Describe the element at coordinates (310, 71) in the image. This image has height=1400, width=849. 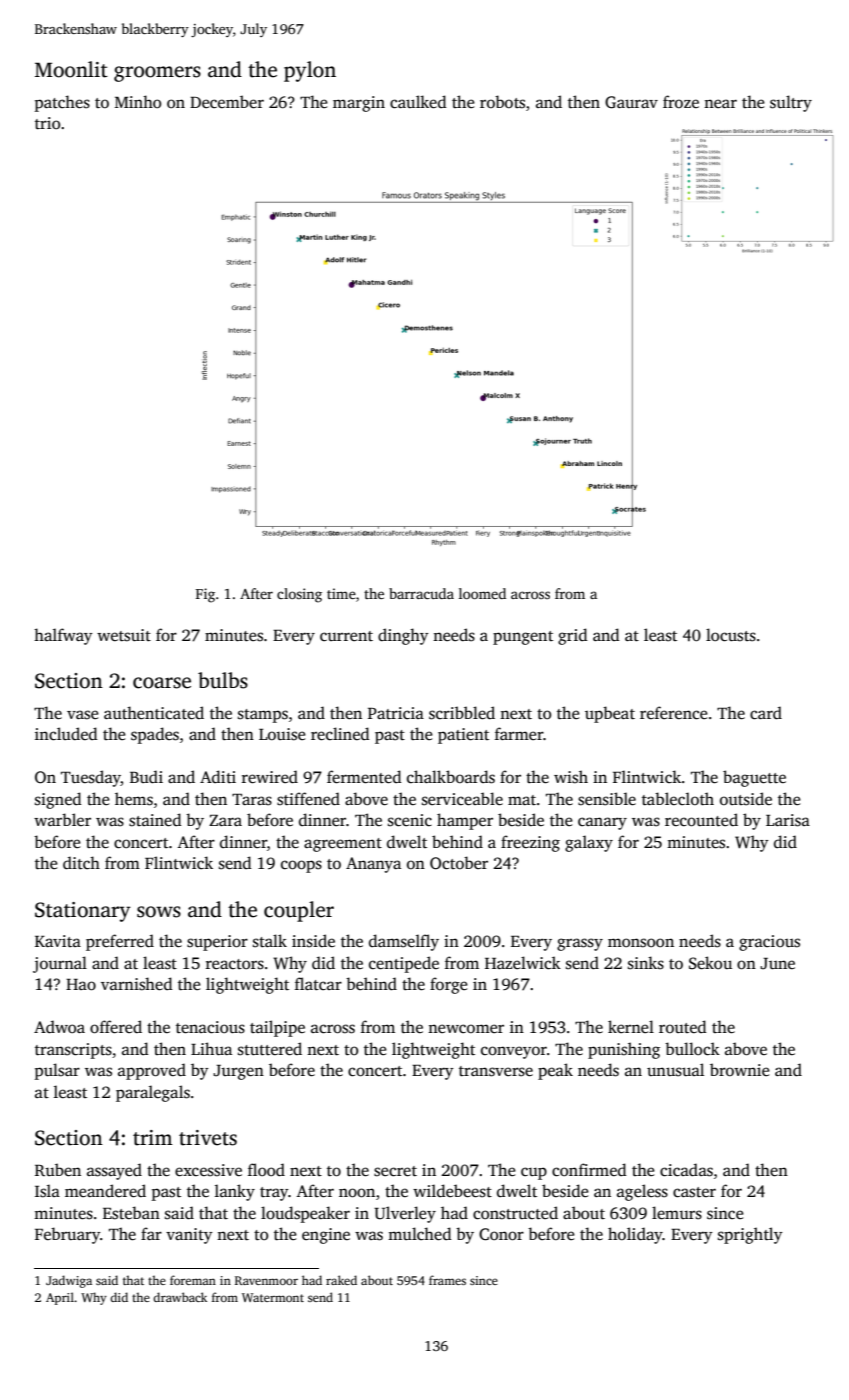
I see `pylon` at that location.
